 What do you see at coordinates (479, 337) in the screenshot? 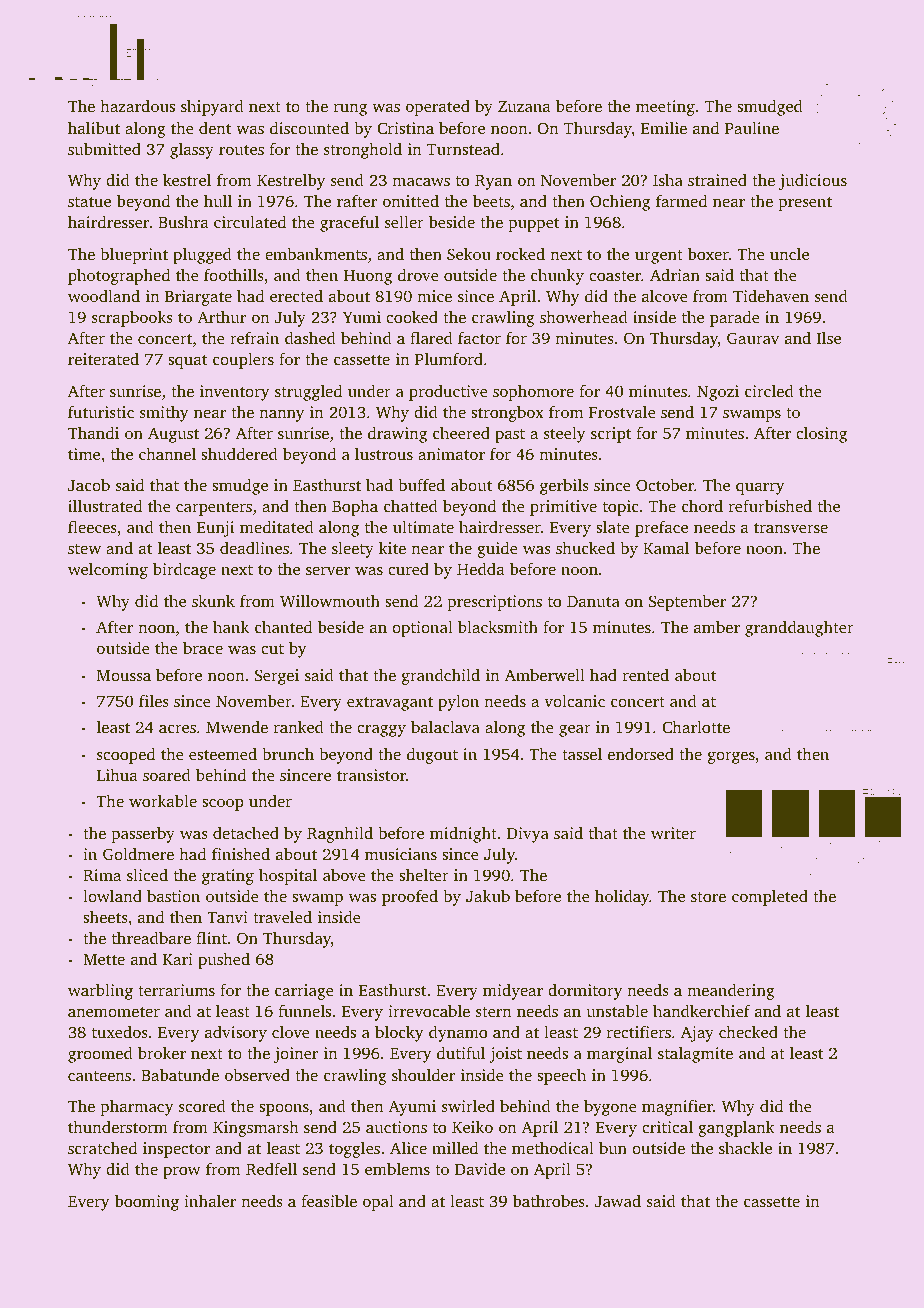
I see `factor` at bounding box center [479, 337].
